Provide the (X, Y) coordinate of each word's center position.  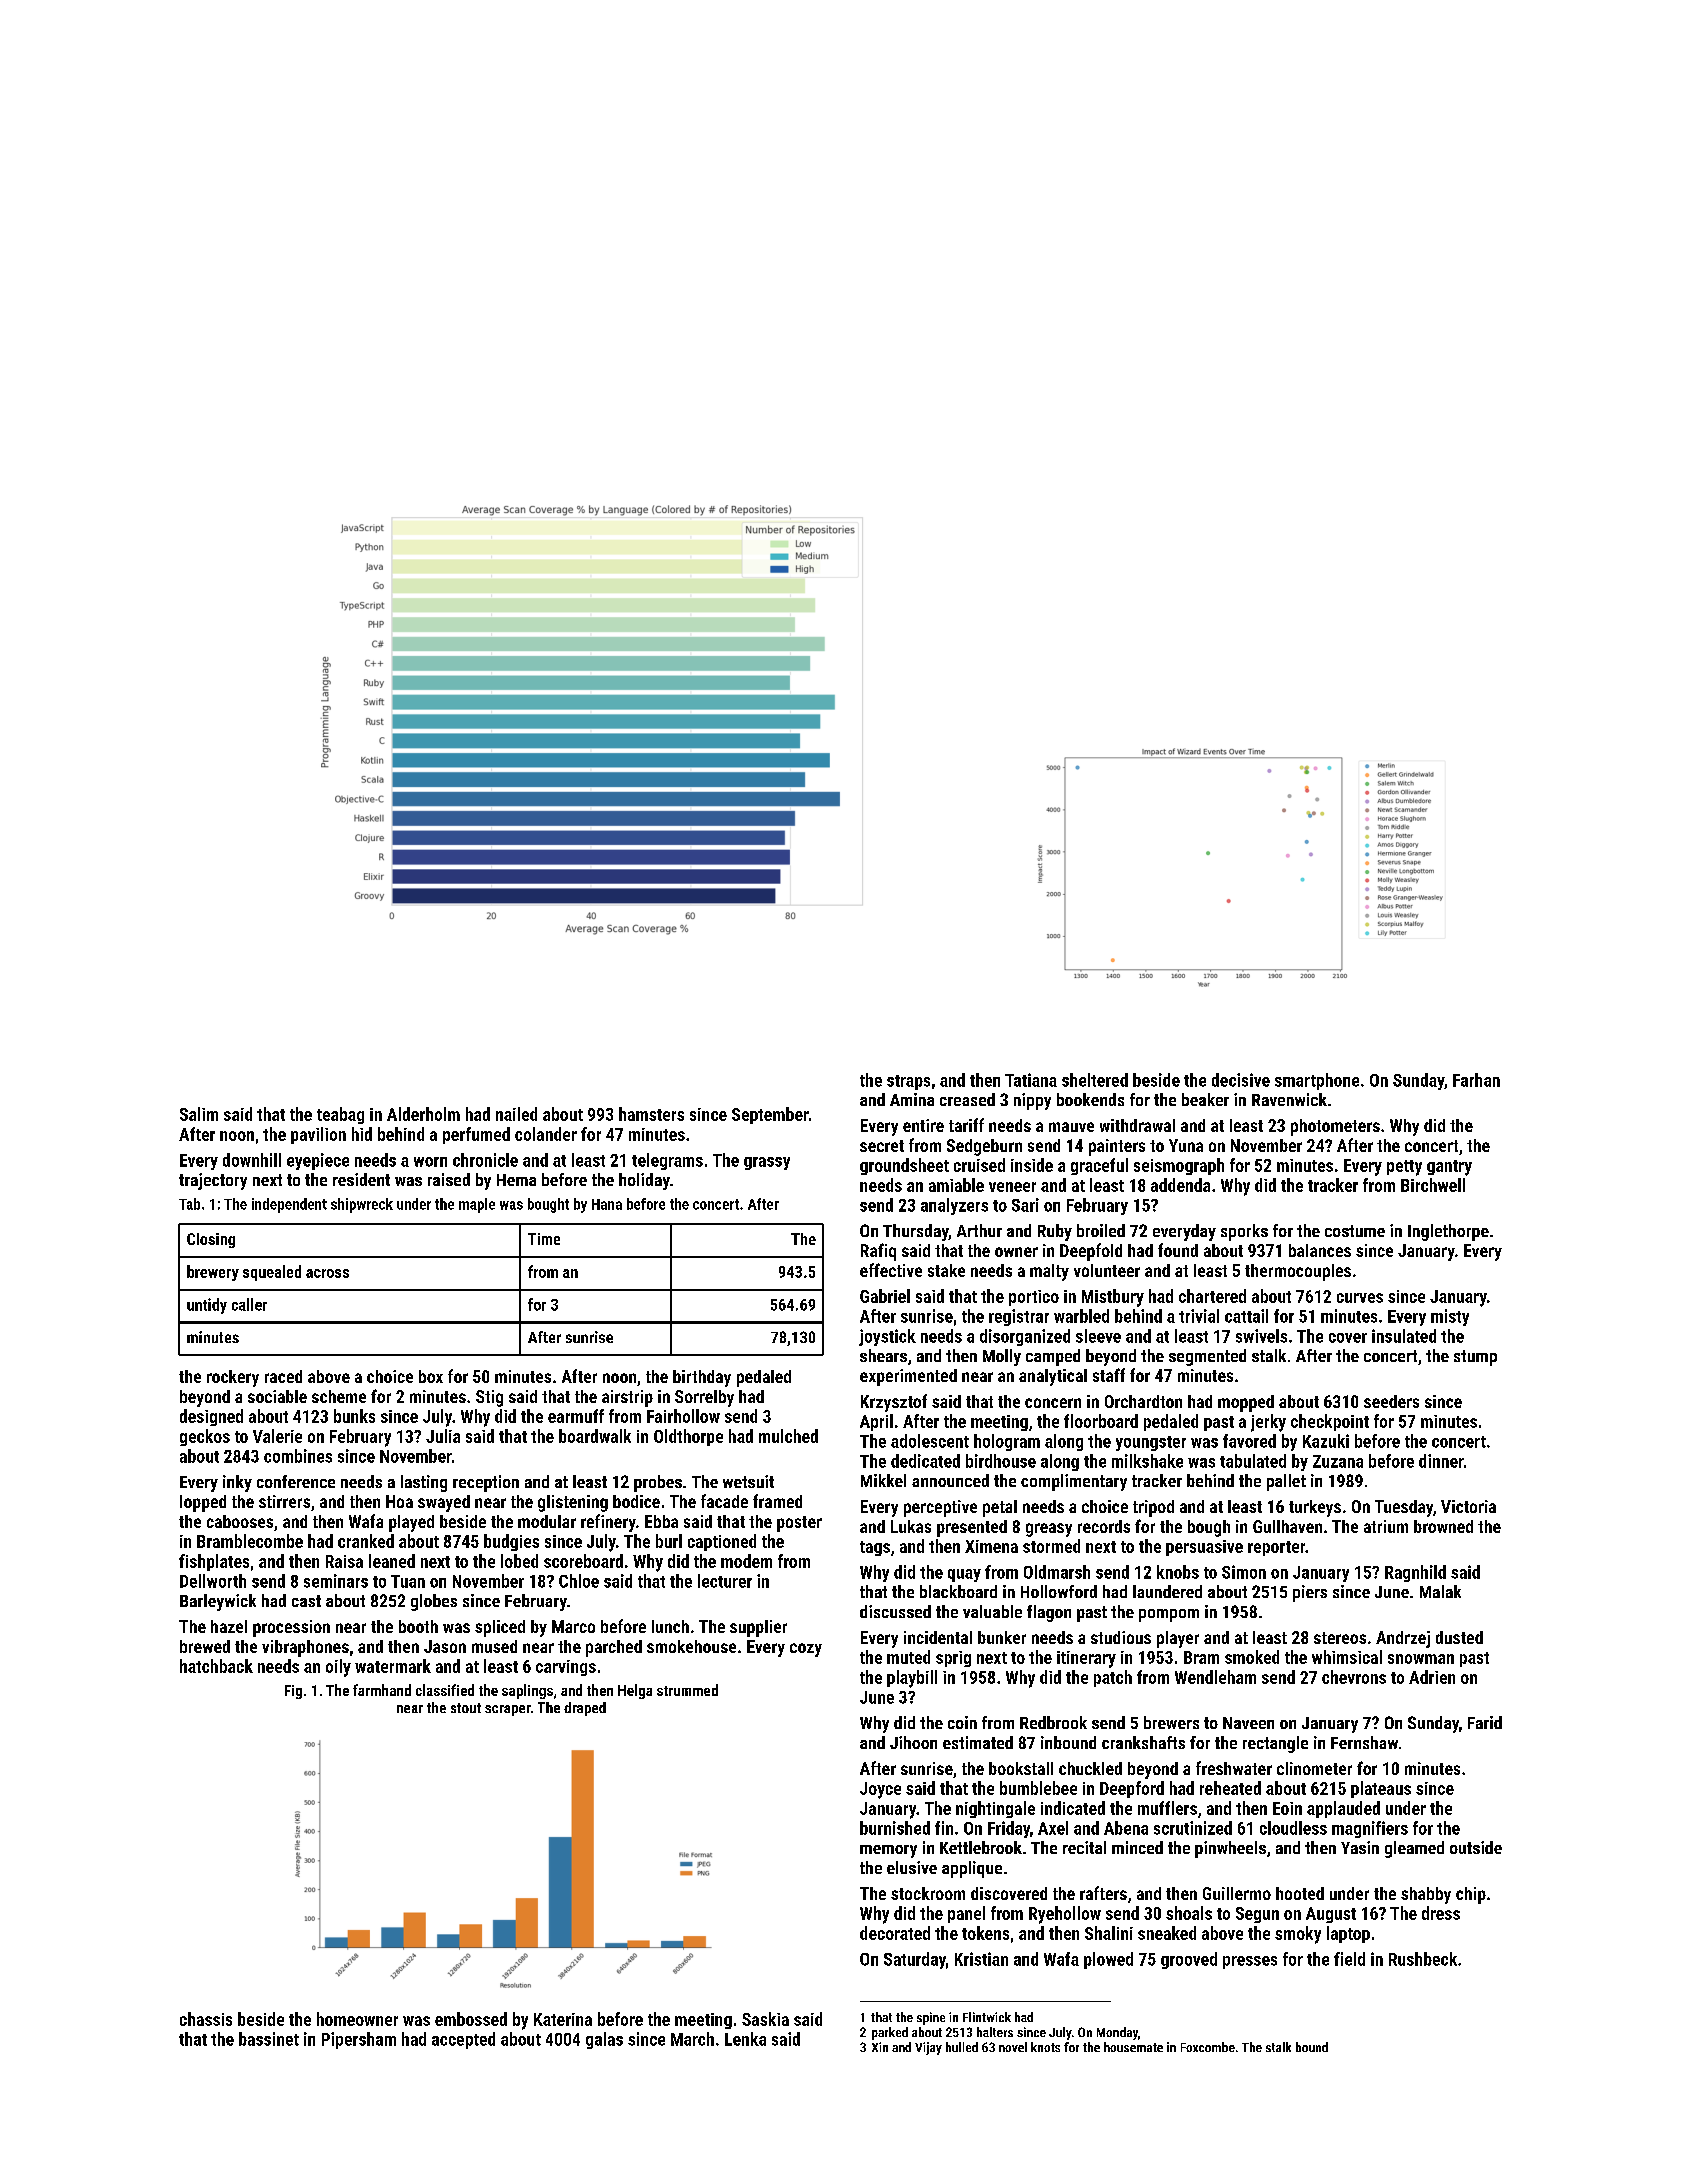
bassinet (269, 2039)
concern (1053, 1403)
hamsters (651, 1114)
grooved (1189, 1960)
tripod (1153, 1508)
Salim (199, 1114)
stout (466, 1708)
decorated (895, 1933)
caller (249, 1304)
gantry (1449, 1168)
